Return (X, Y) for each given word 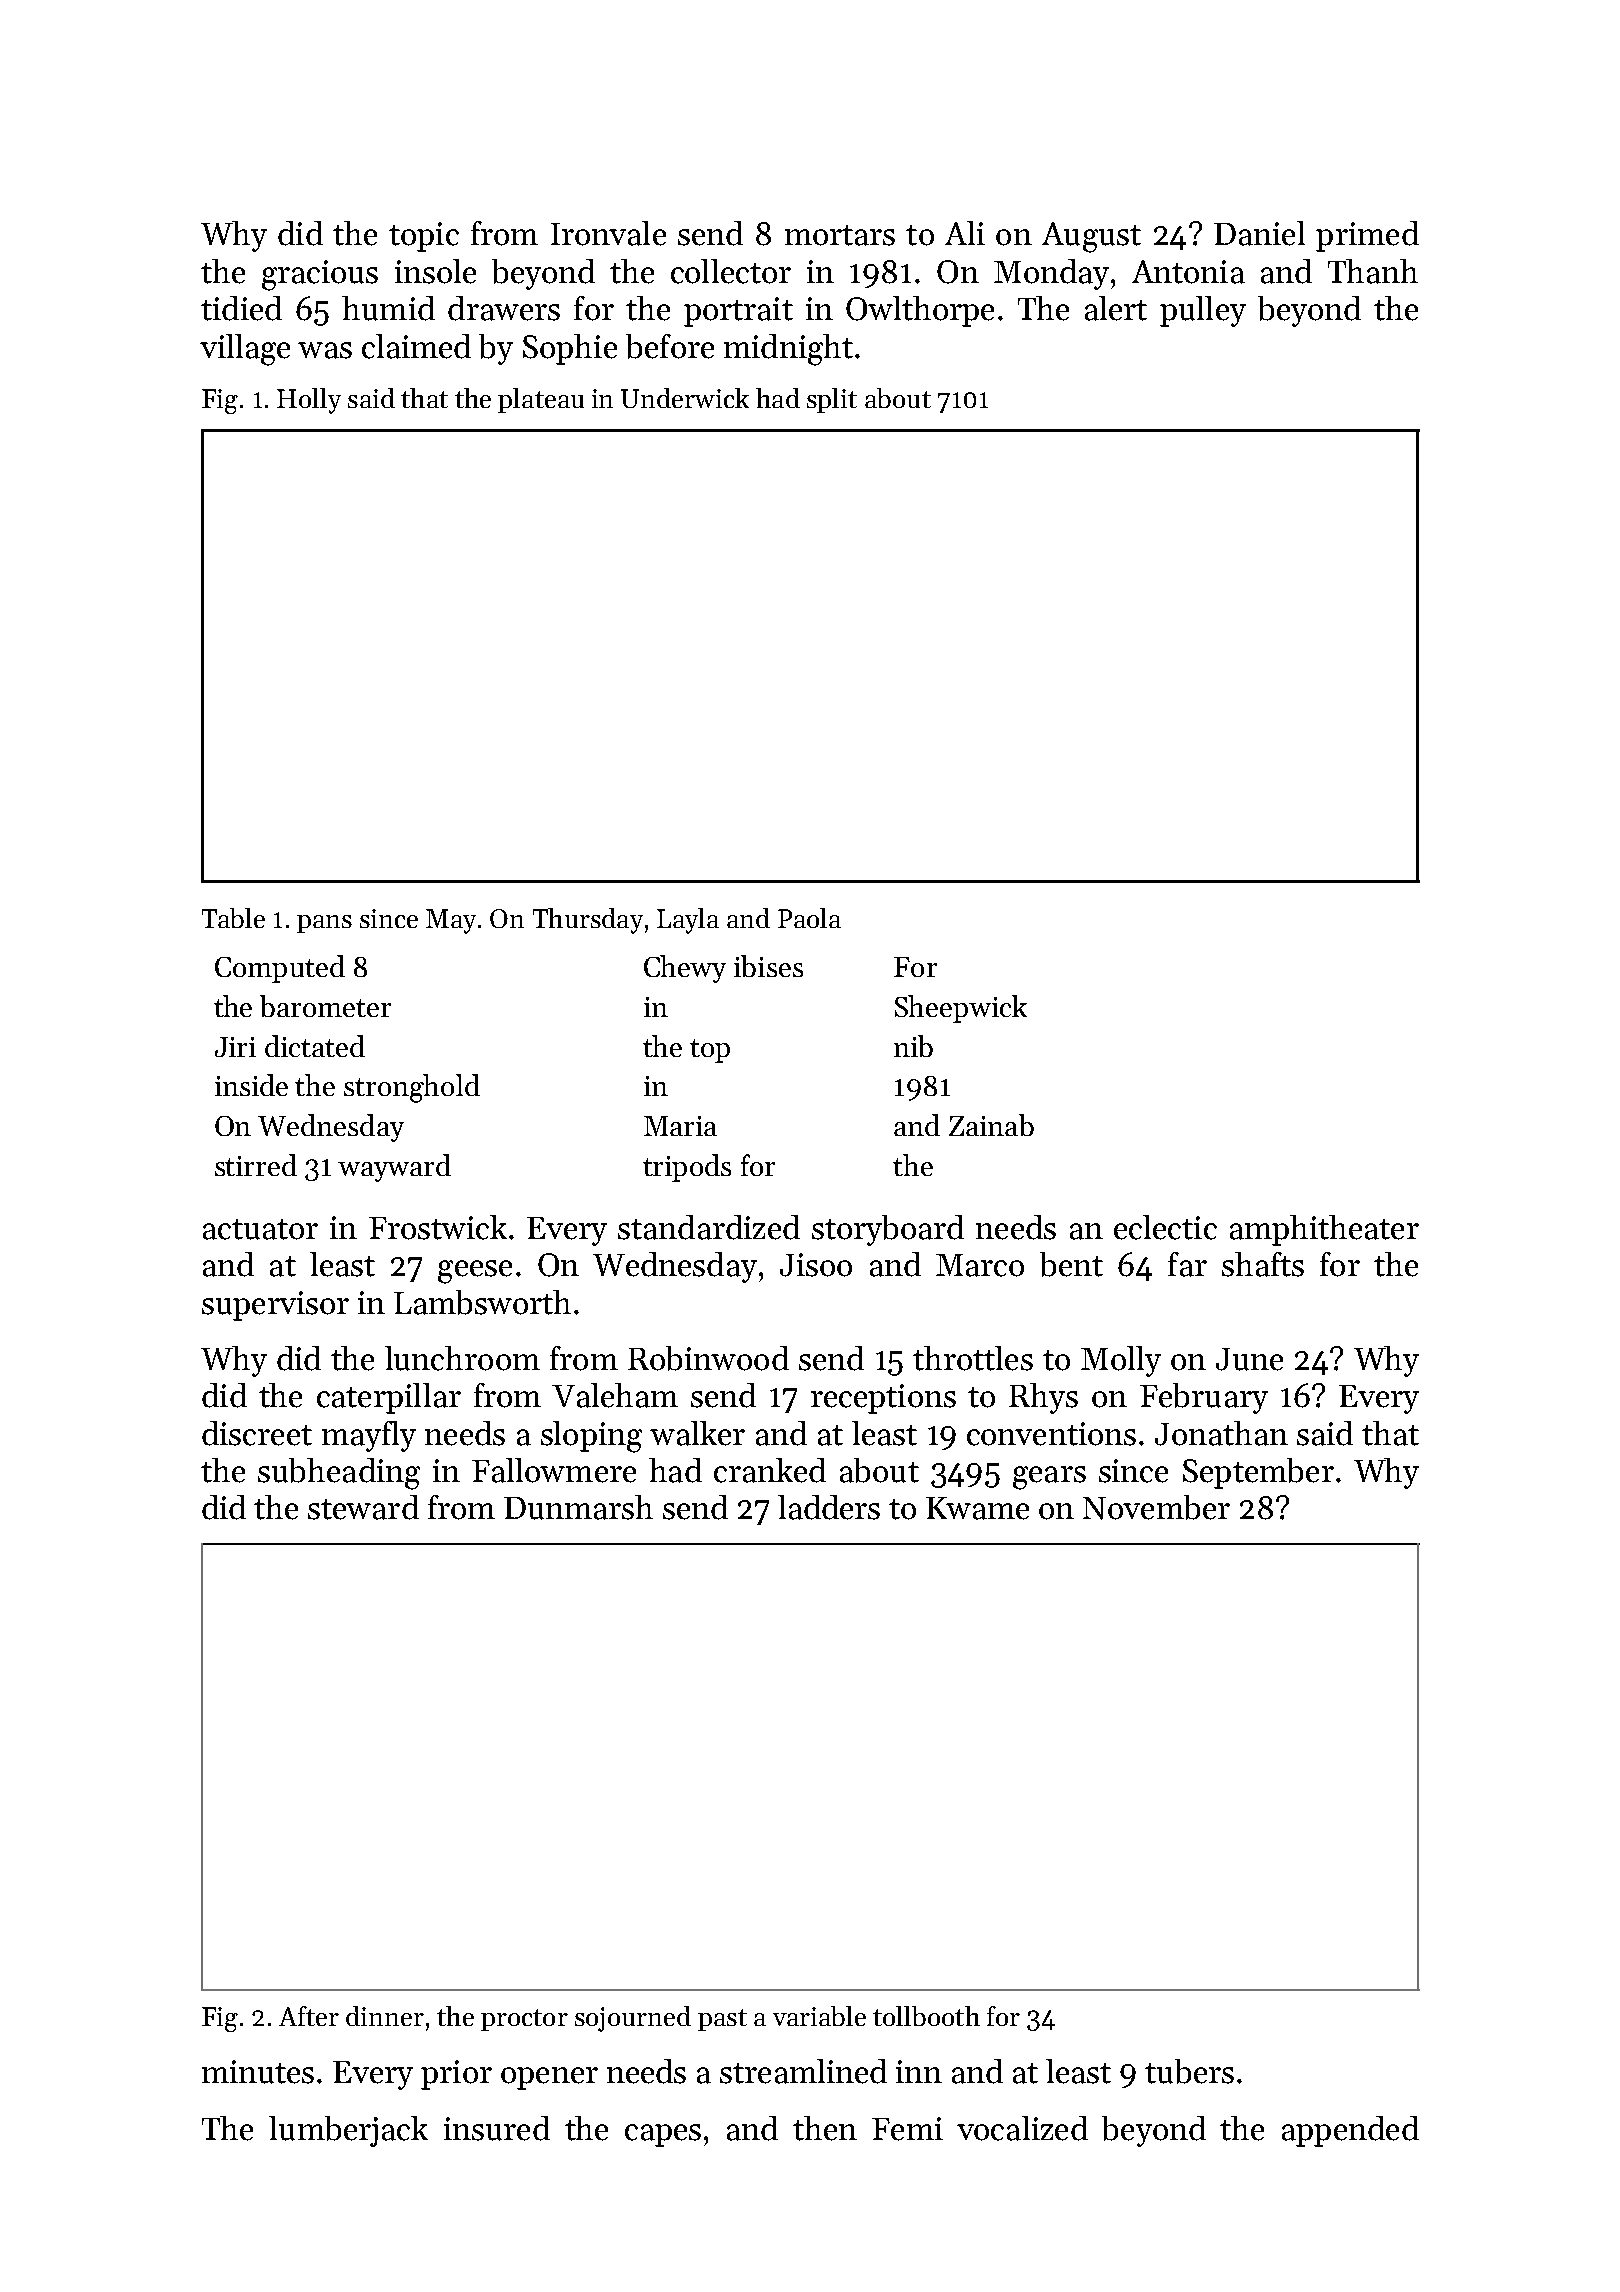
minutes (258, 2072)
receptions (883, 1399)
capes (663, 2135)
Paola (809, 918)
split (832, 400)
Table (233, 918)
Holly (309, 401)
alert (1116, 308)
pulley (1203, 311)
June (1249, 1359)
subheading (339, 1474)
